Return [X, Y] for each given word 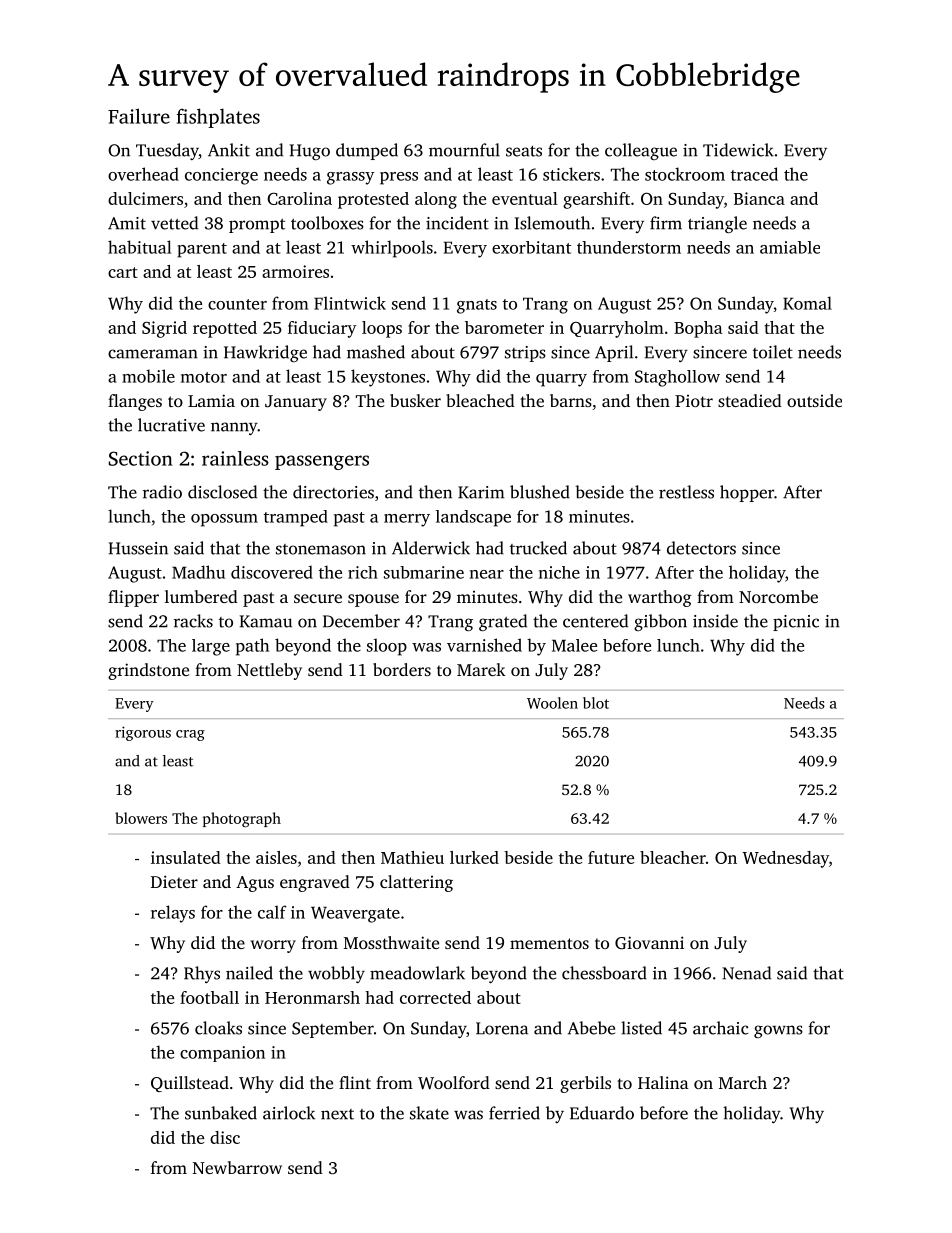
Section [141, 458]
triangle [717, 224]
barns [571, 400]
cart [123, 272]
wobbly [336, 974]
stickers [571, 174]
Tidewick [738, 150]
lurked [474, 857]
